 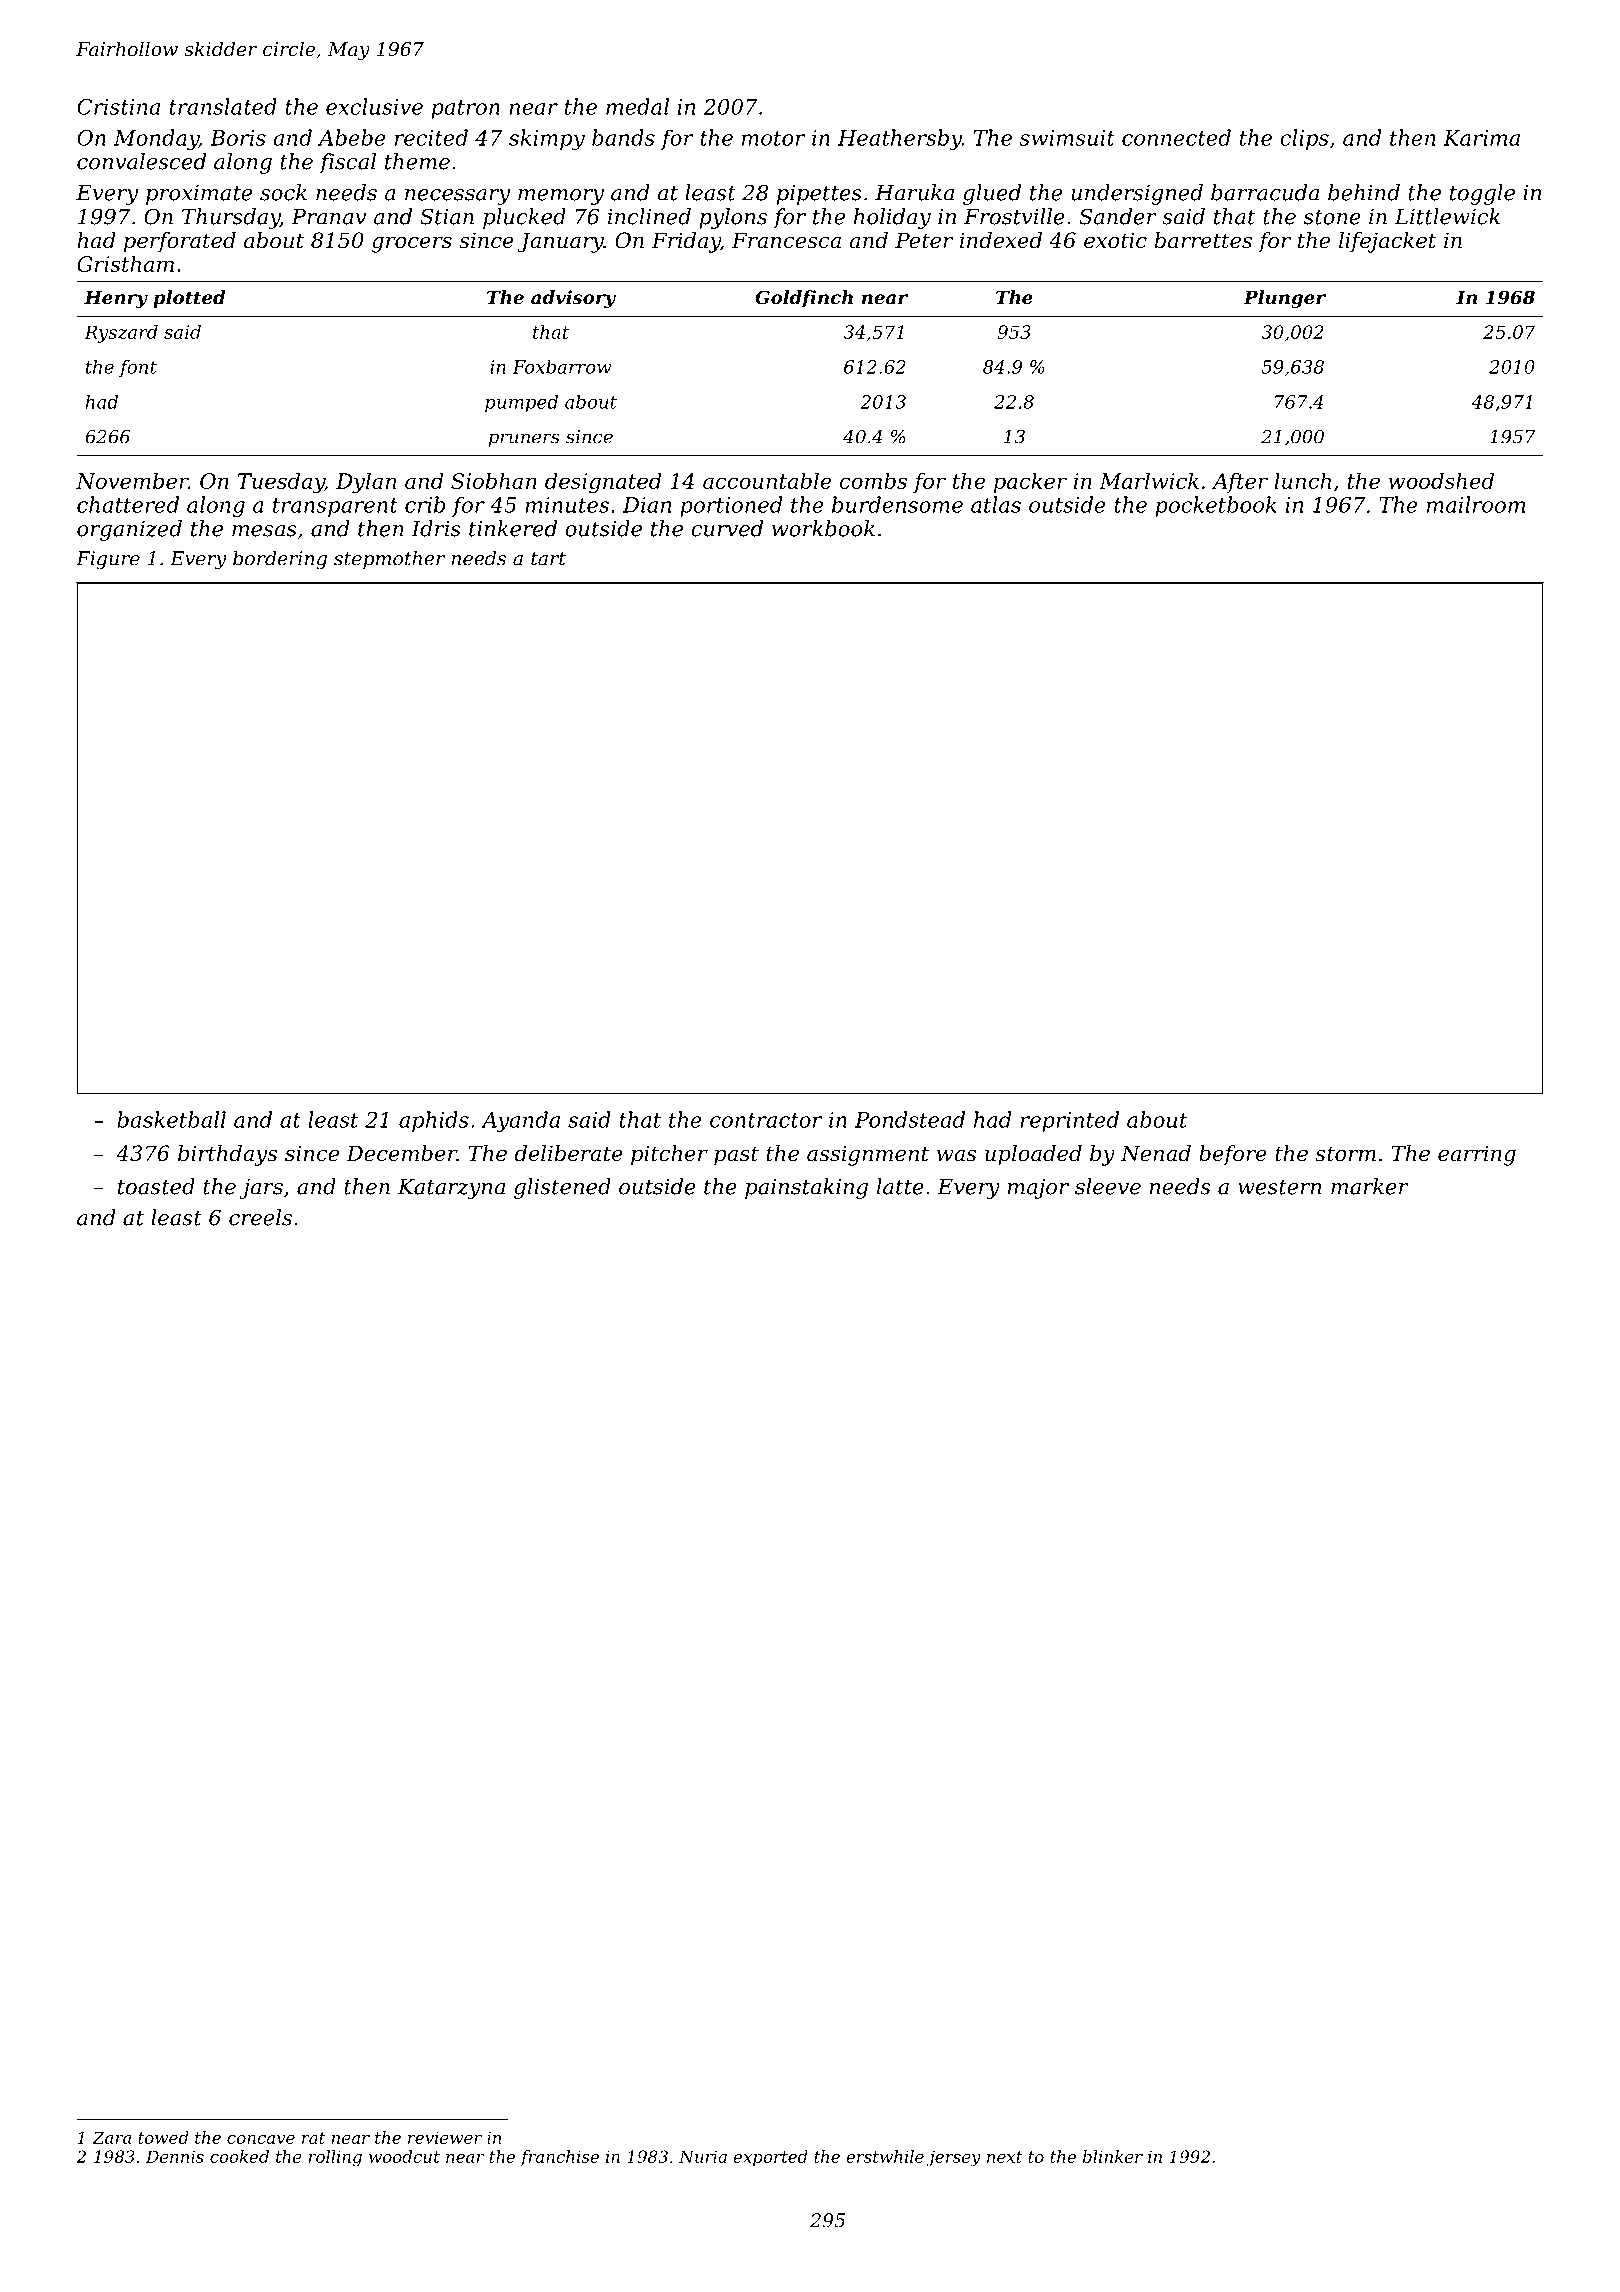 I want to click on earring, so click(x=1477, y=1155).
